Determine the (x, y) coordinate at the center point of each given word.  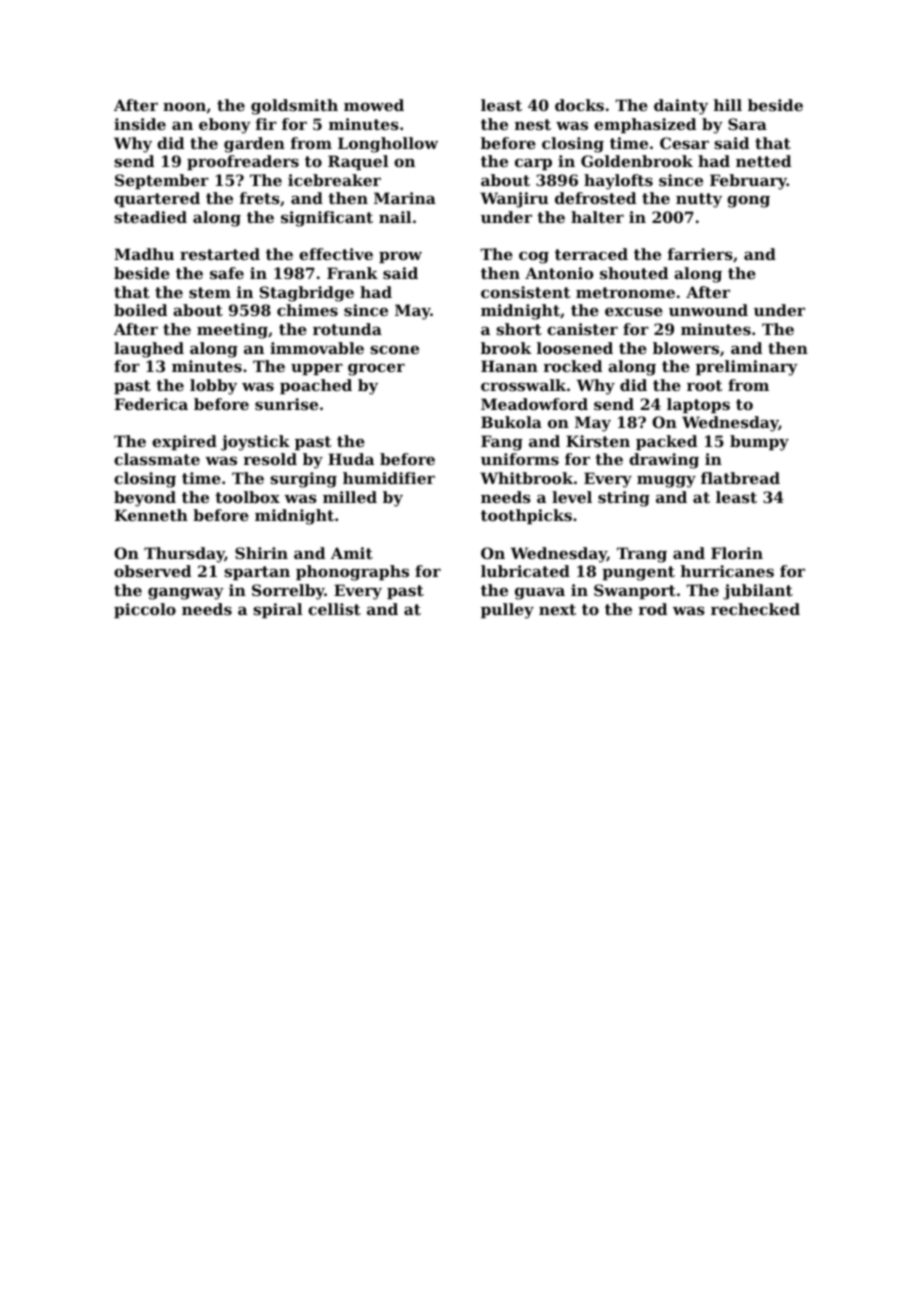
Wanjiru (514, 200)
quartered (157, 199)
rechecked (755, 609)
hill (728, 105)
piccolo (145, 610)
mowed (374, 105)
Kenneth (151, 515)
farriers (700, 254)
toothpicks (526, 516)
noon (184, 106)
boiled (140, 310)
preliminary (747, 368)
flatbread (740, 478)
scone (394, 349)
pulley (507, 611)
